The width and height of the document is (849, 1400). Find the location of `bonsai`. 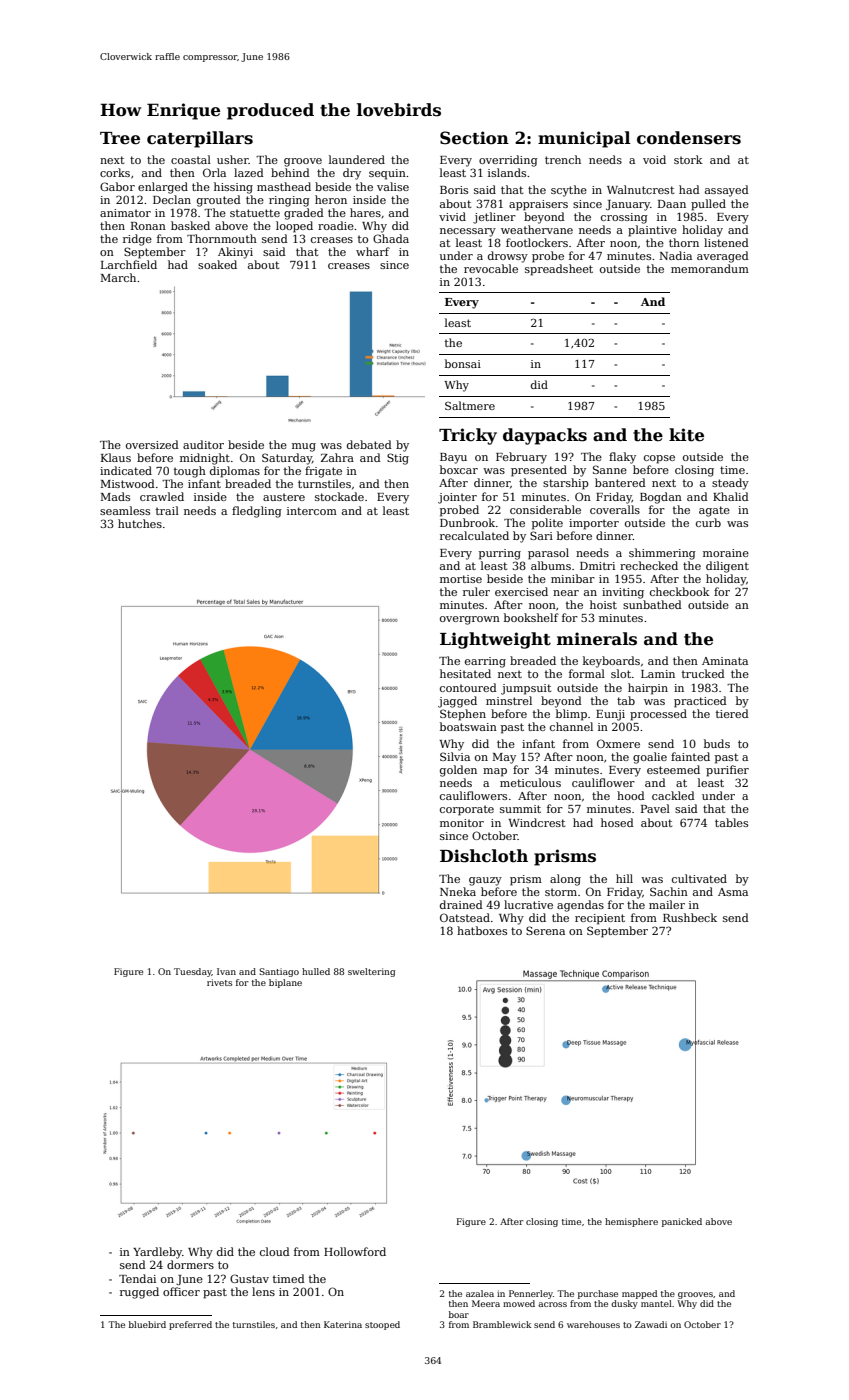

bonsai is located at coordinates (463, 363).
